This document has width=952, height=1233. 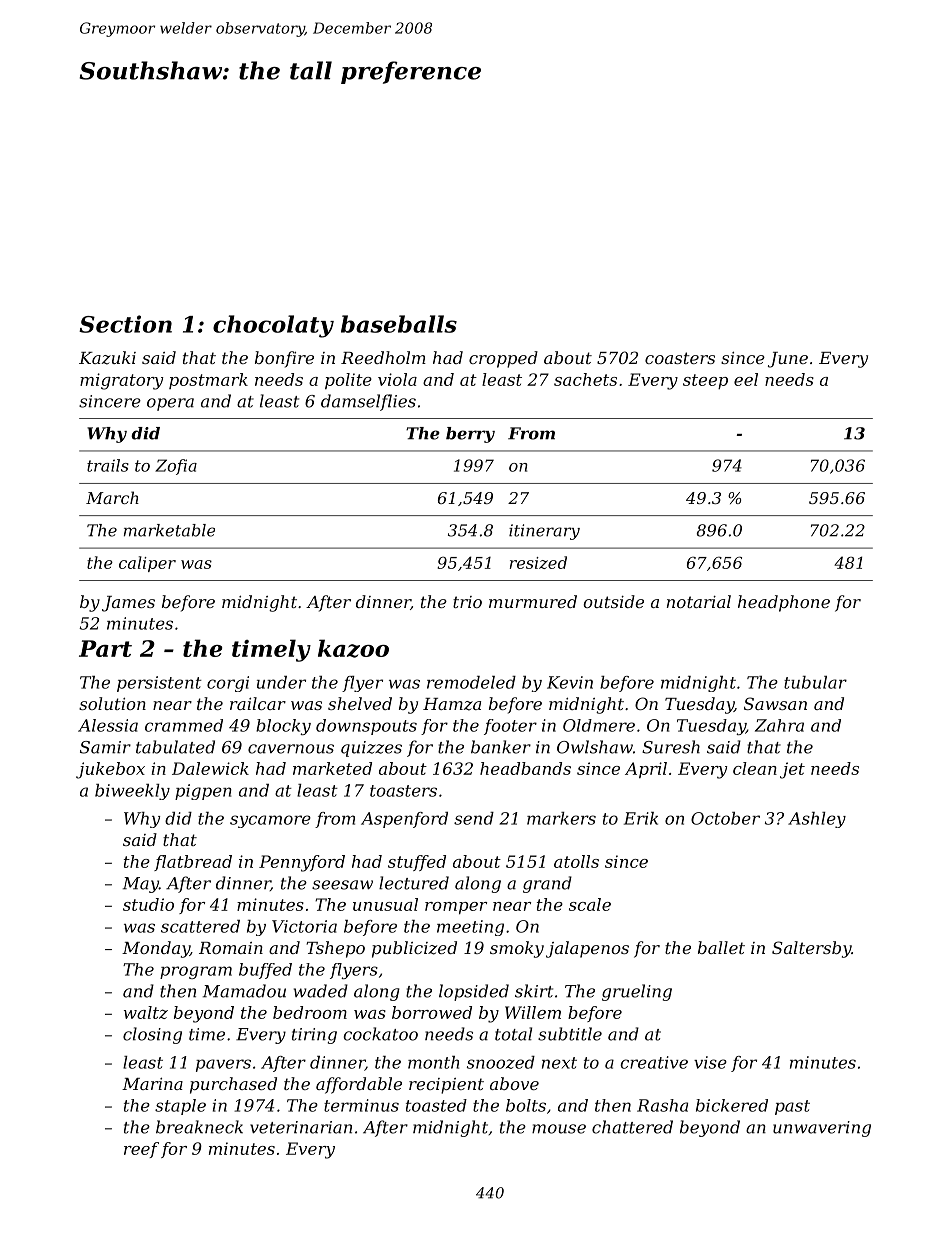 I want to click on coasters, so click(x=680, y=358).
